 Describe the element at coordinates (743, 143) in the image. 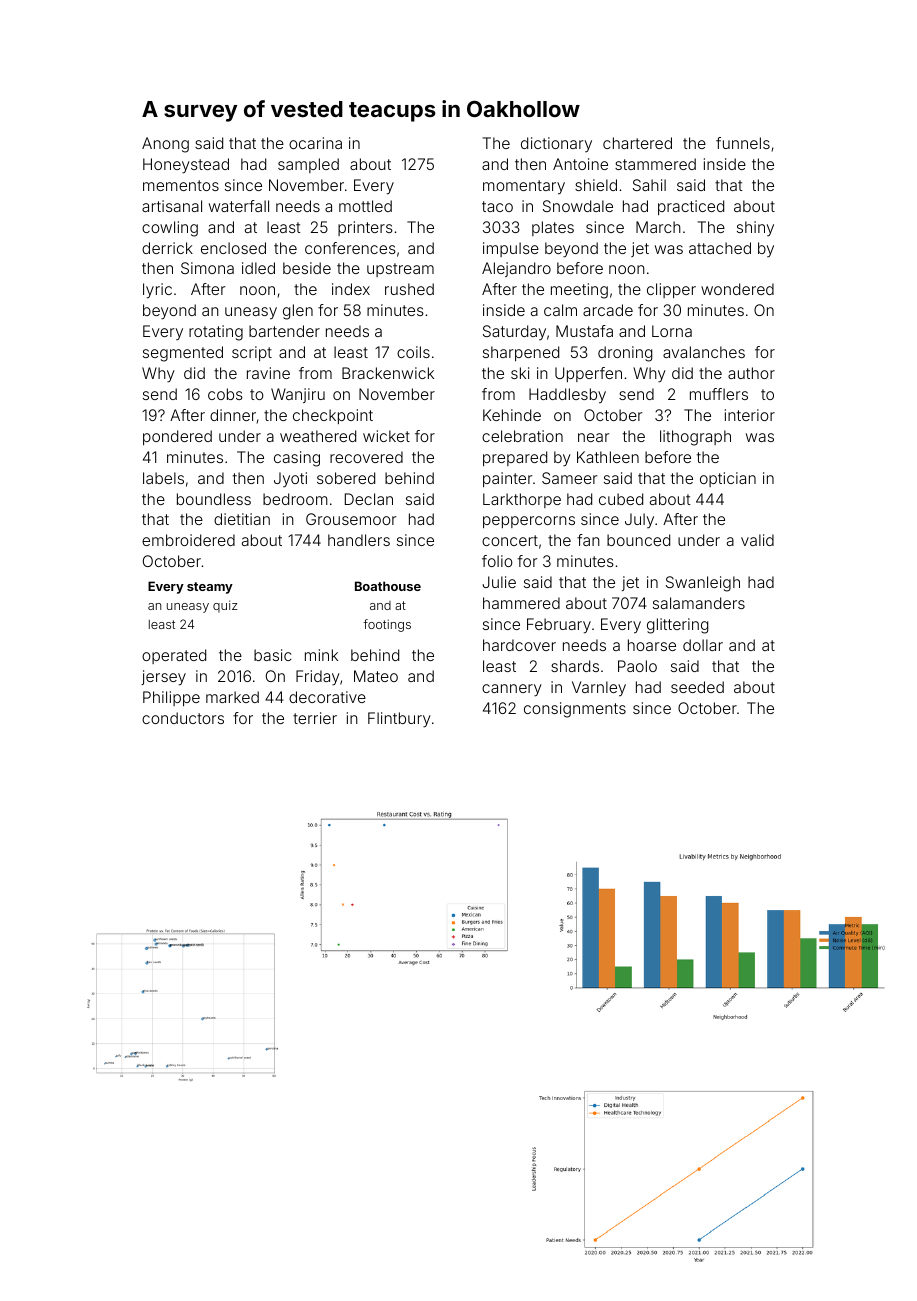

I see `funnels` at that location.
